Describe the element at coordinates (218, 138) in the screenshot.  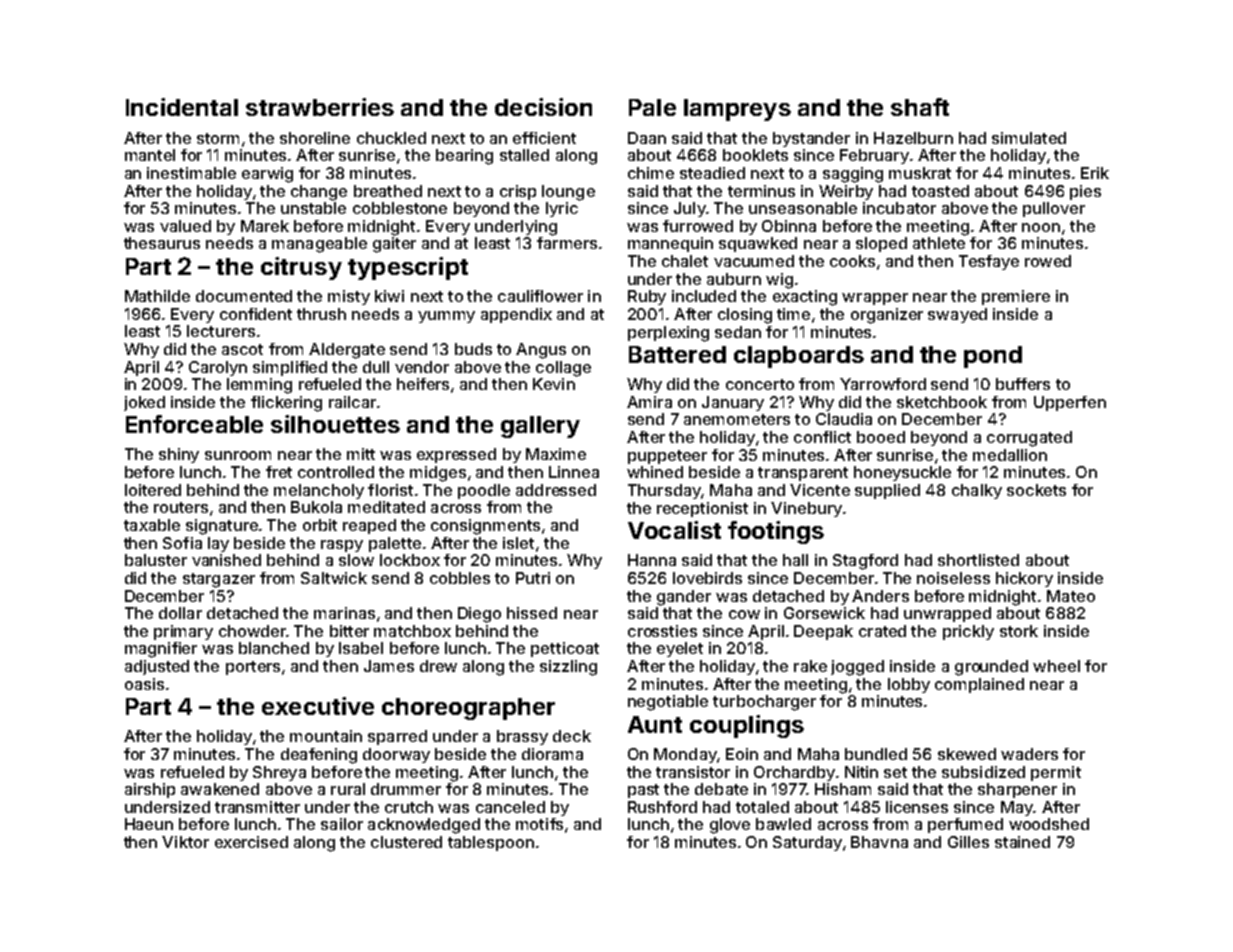
I see `storm` at that location.
